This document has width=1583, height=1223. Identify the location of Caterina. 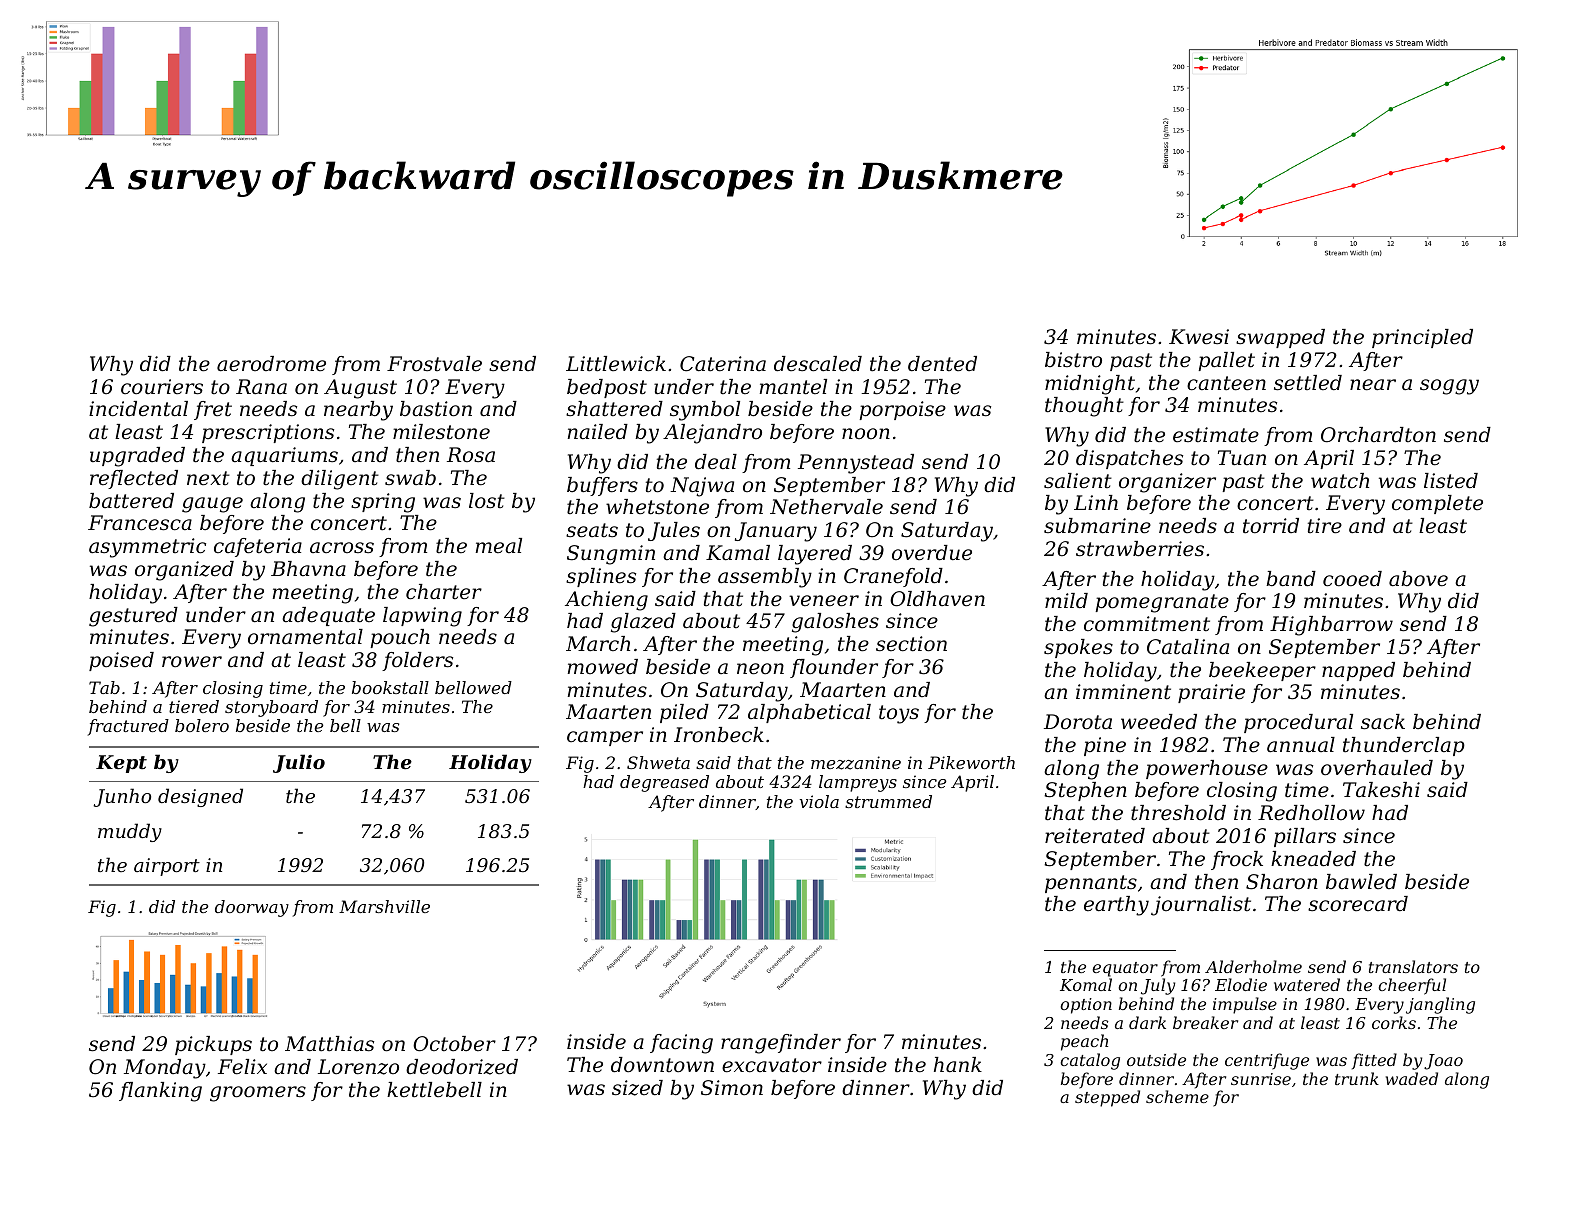
(723, 364).
